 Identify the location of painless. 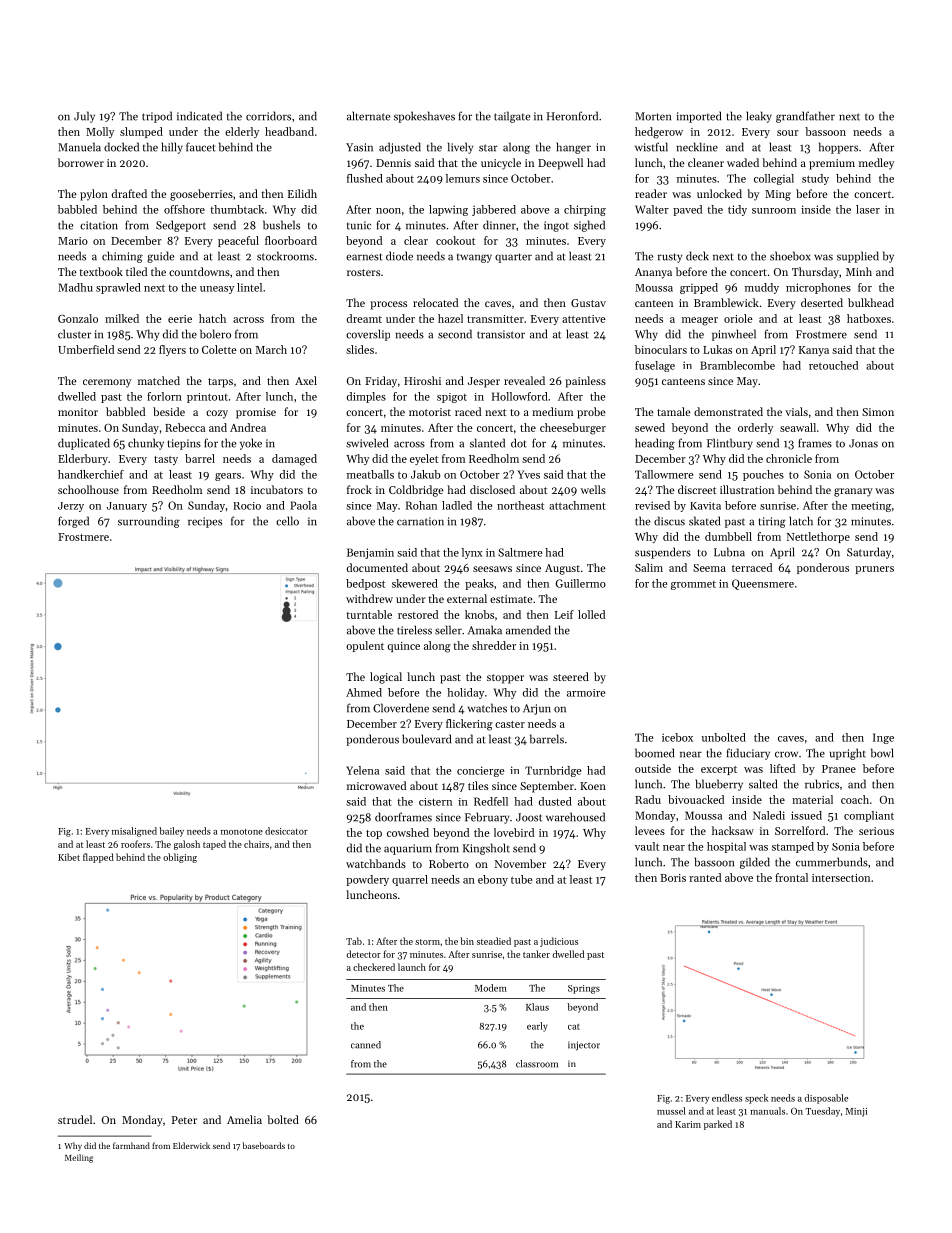
(585, 382).
